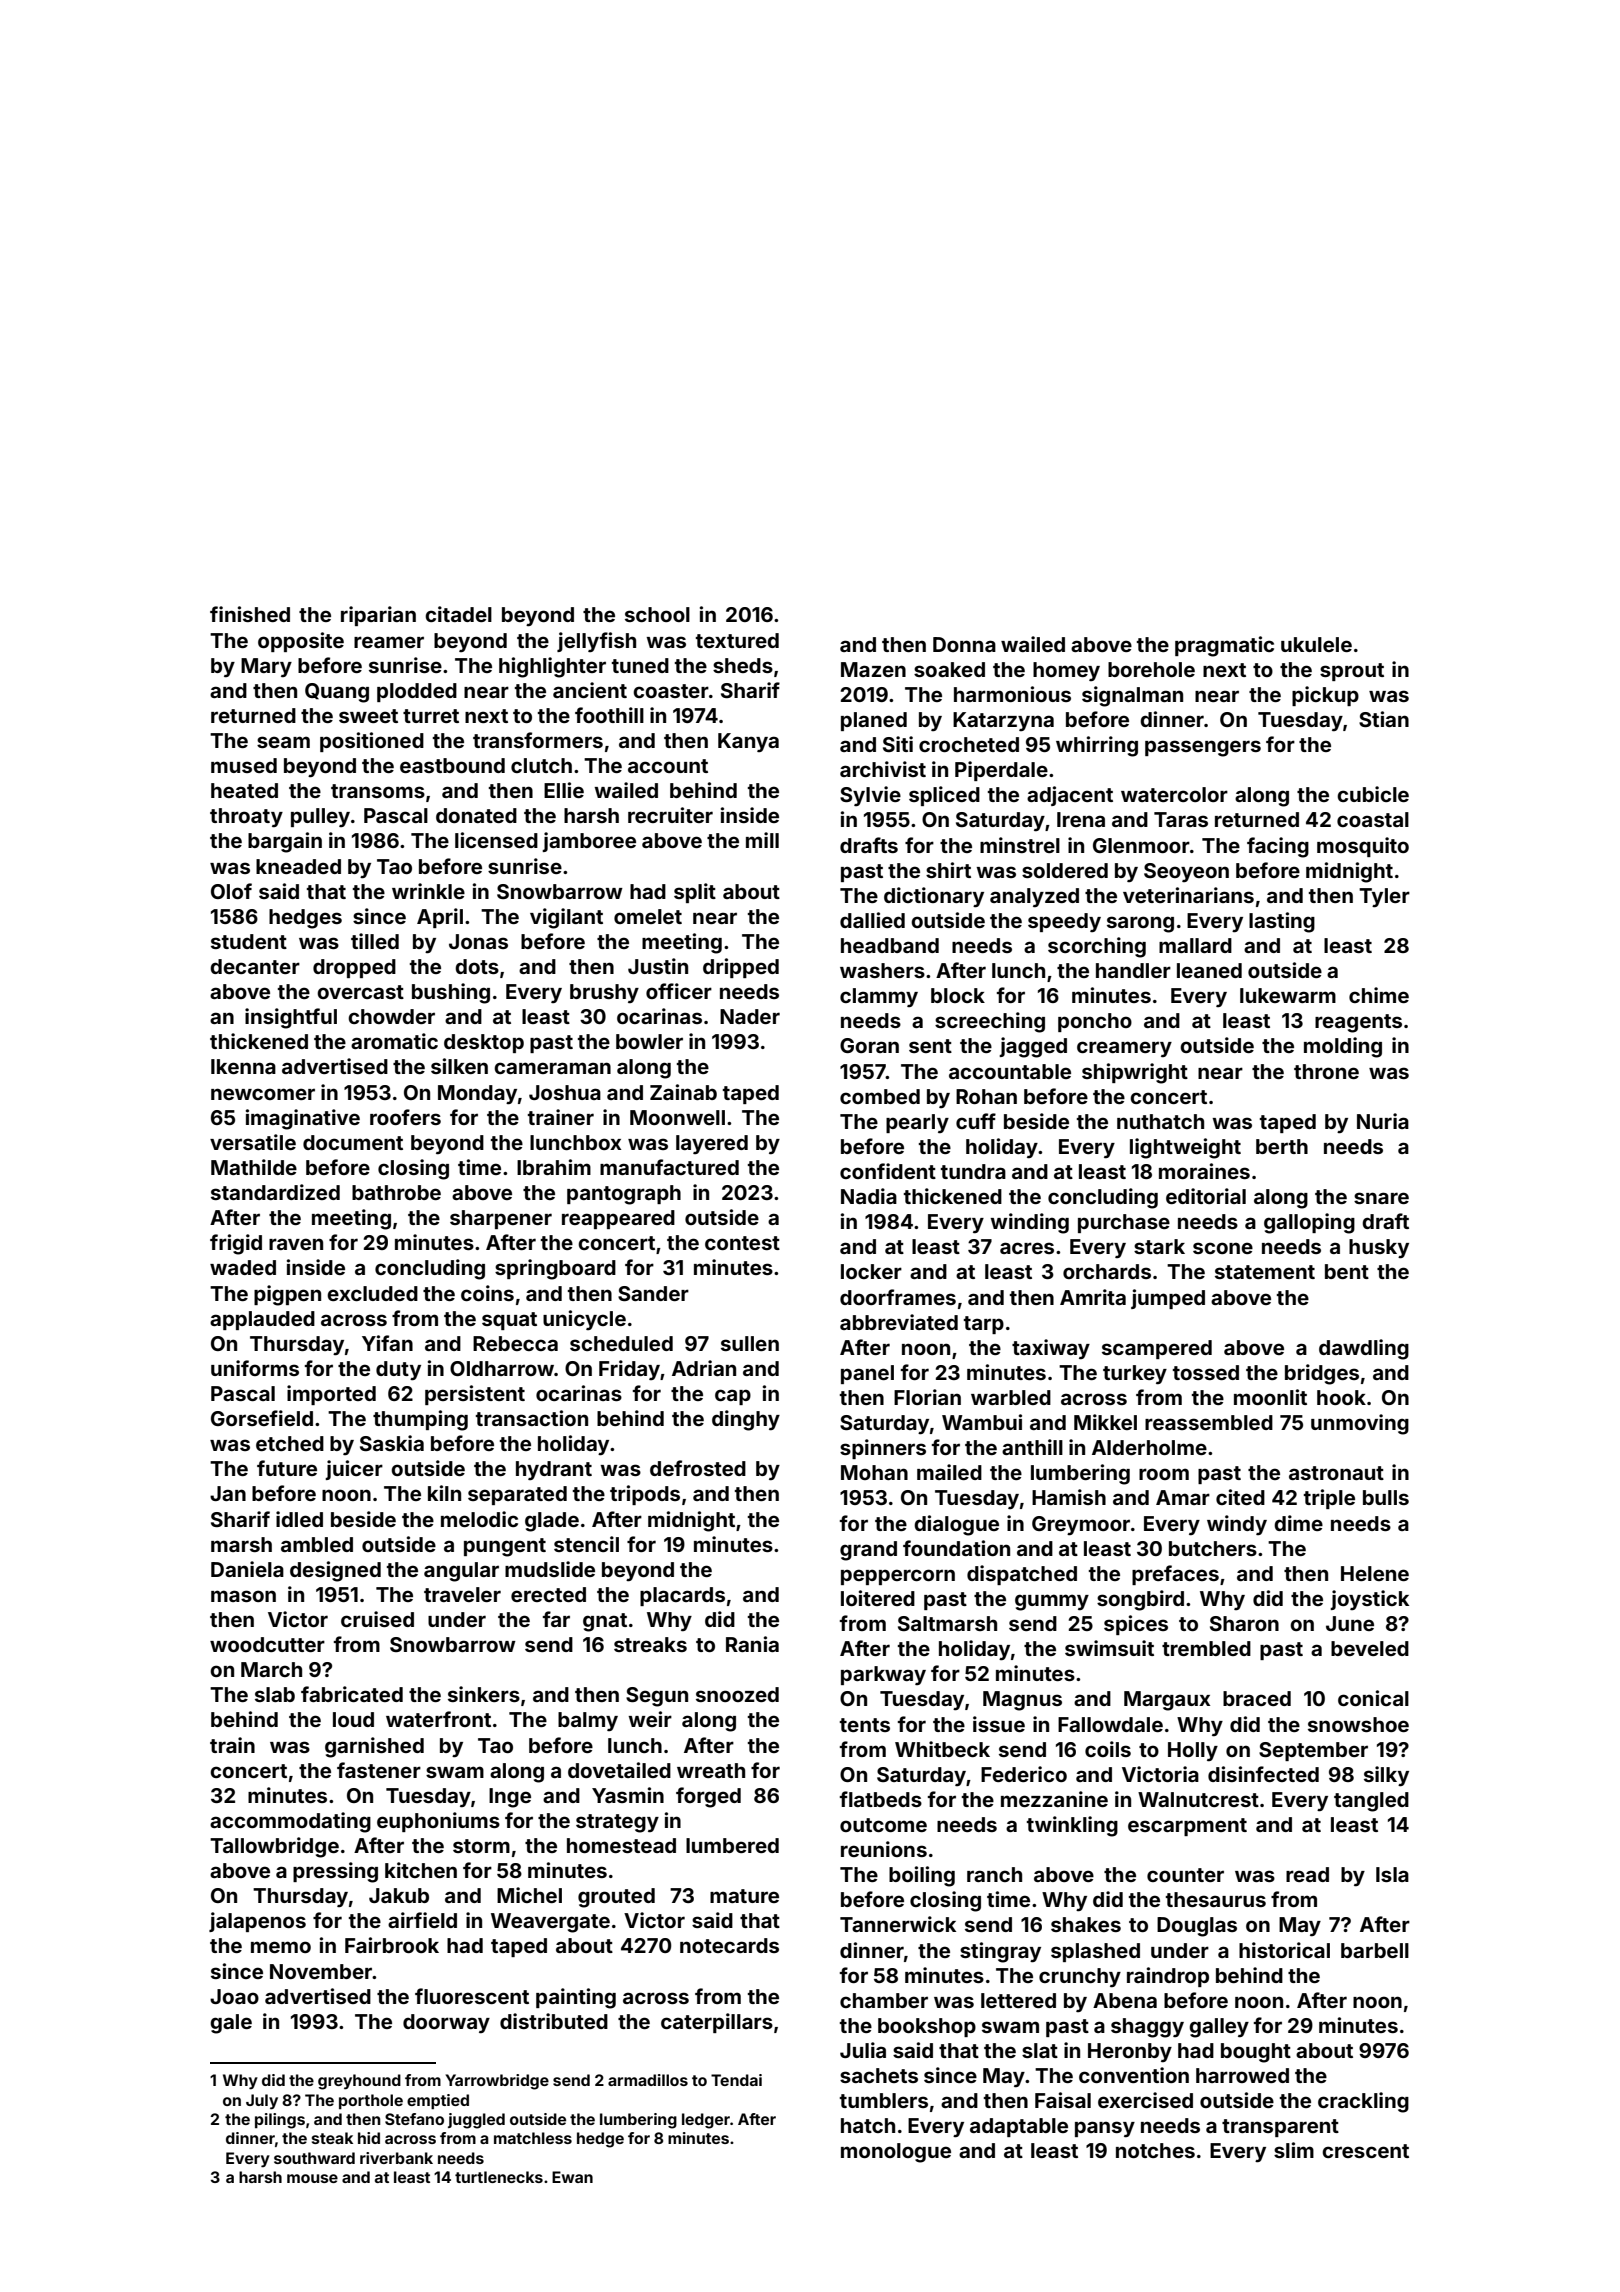 The image size is (1620, 2292). What do you see at coordinates (1203, 748) in the screenshot?
I see `passengers` at bounding box center [1203, 748].
